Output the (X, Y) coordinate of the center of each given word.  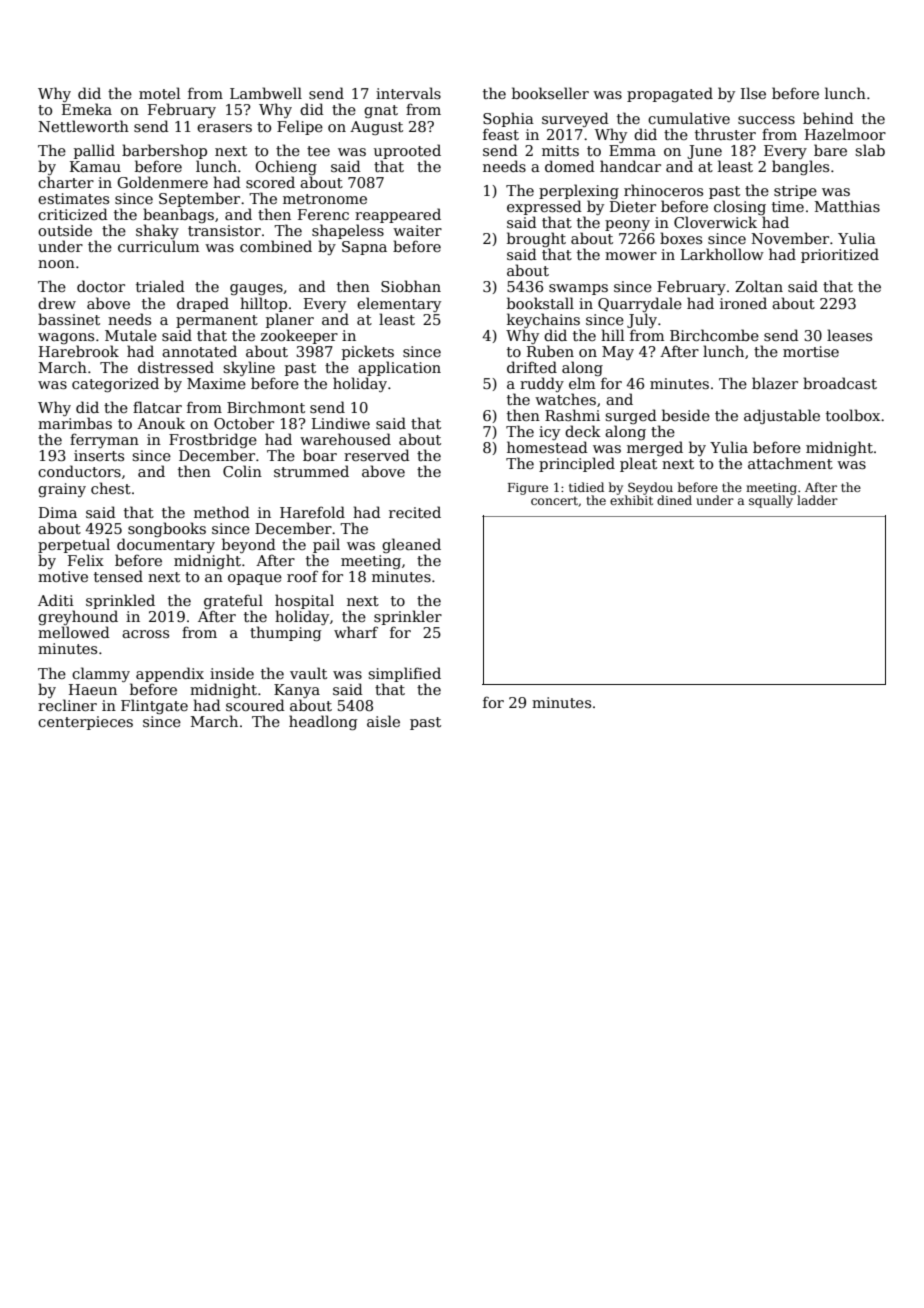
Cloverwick (715, 222)
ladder (817, 500)
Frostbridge (213, 440)
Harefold (312, 512)
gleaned (411, 545)
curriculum (158, 246)
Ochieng (286, 167)
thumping (285, 633)
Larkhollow (722, 254)
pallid (94, 151)
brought (536, 239)
